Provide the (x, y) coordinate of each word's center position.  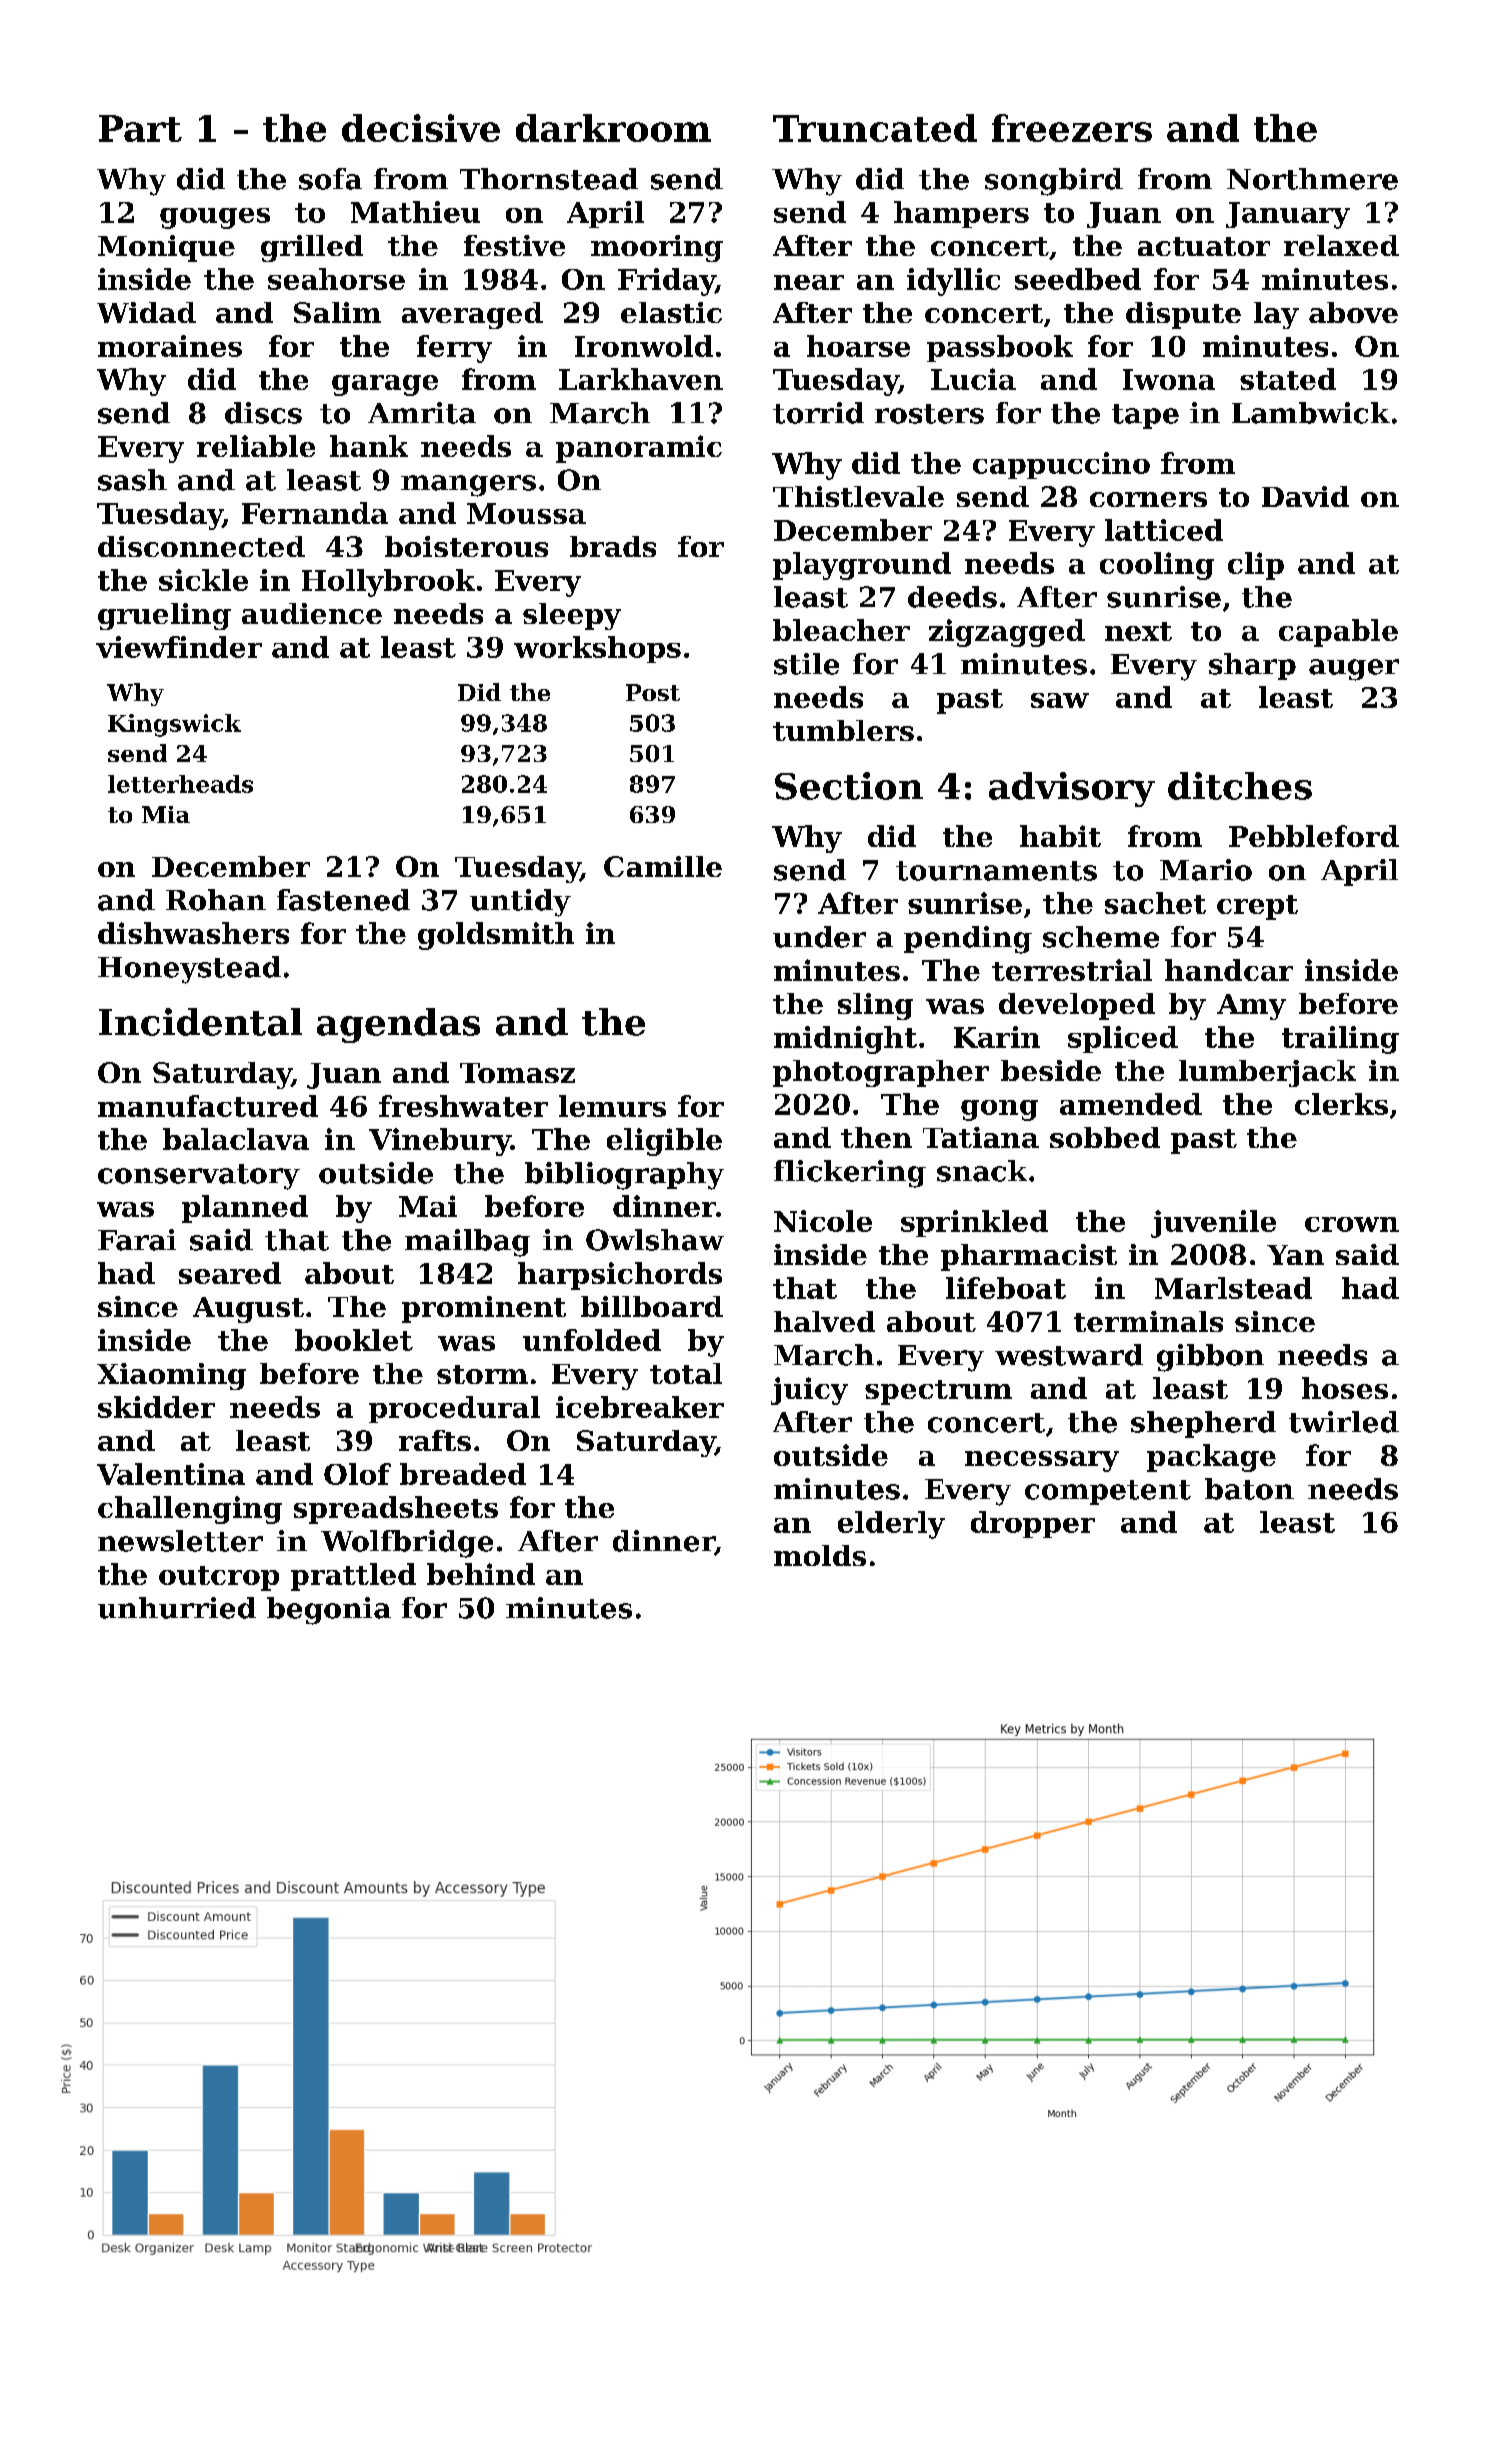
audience (312, 613)
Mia (166, 814)
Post (653, 692)
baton (1249, 1489)
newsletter (180, 1541)
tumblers (843, 730)
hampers (961, 214)
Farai (137, 1240)
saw (1060, 700)
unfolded (592, 1340)
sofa (330, 179)
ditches (1240, 786)
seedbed (1078, 279)
